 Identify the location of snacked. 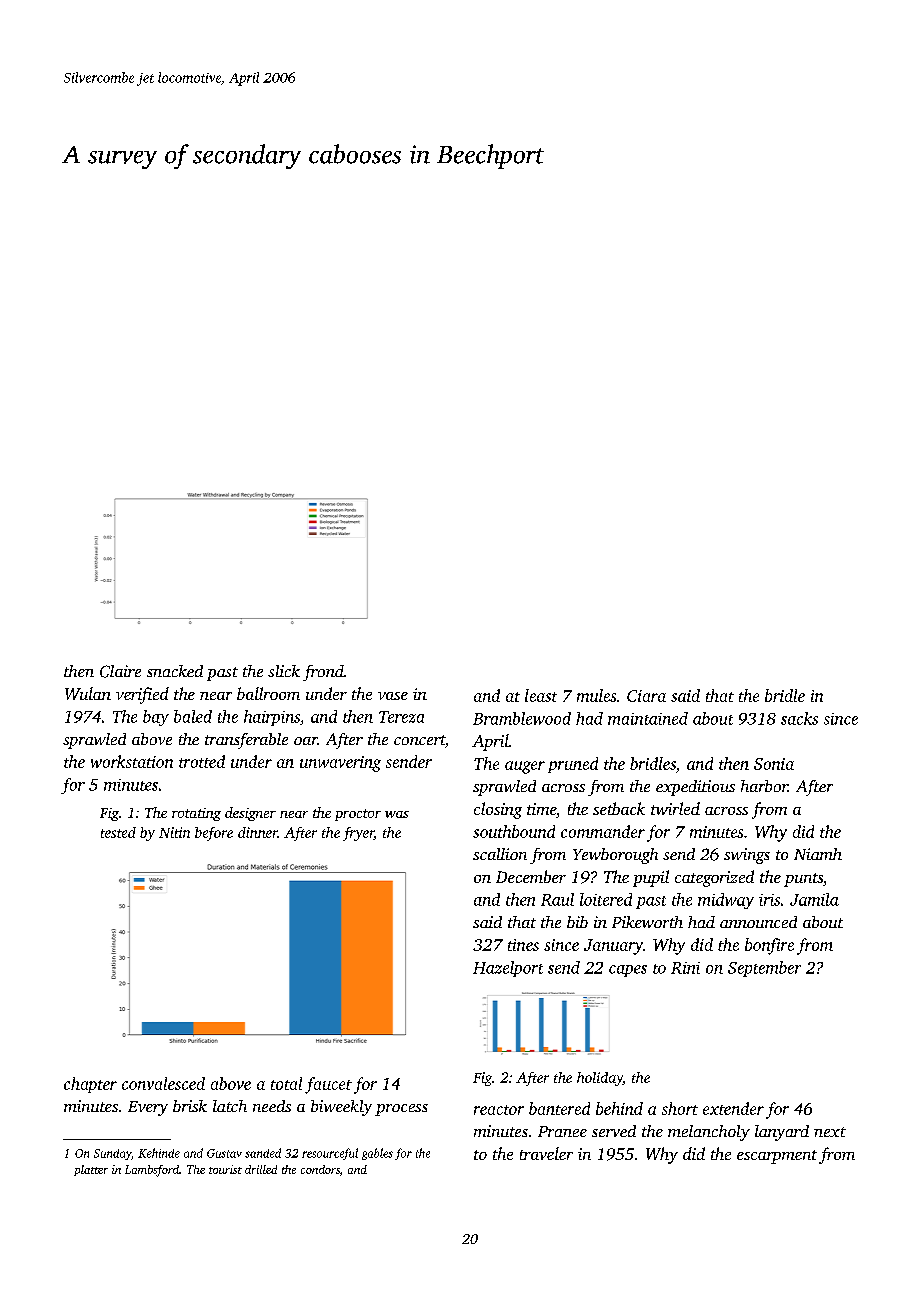
(175, 671).
